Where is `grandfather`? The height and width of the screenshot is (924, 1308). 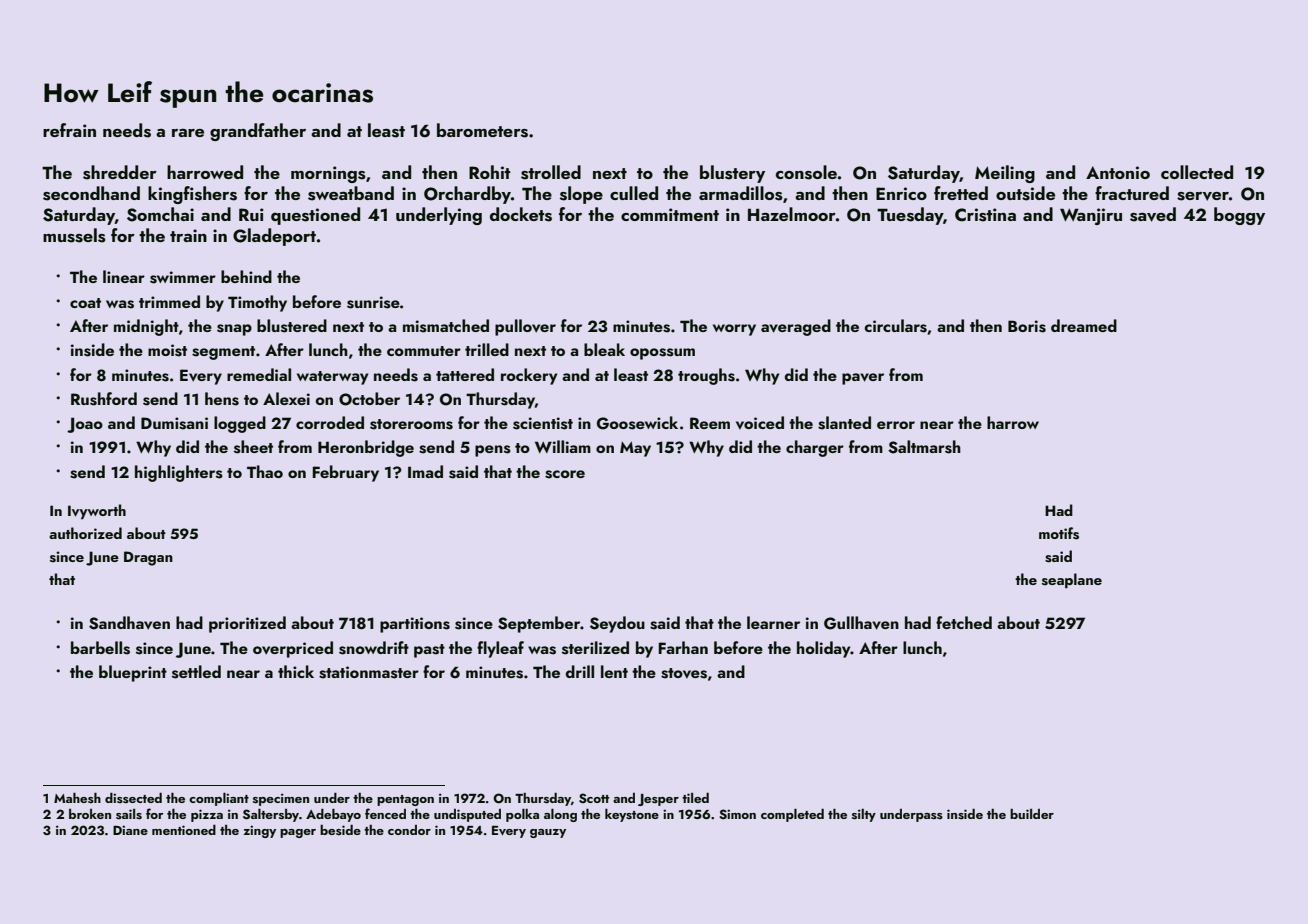 grandfather is located at coordinates (258, 132).
